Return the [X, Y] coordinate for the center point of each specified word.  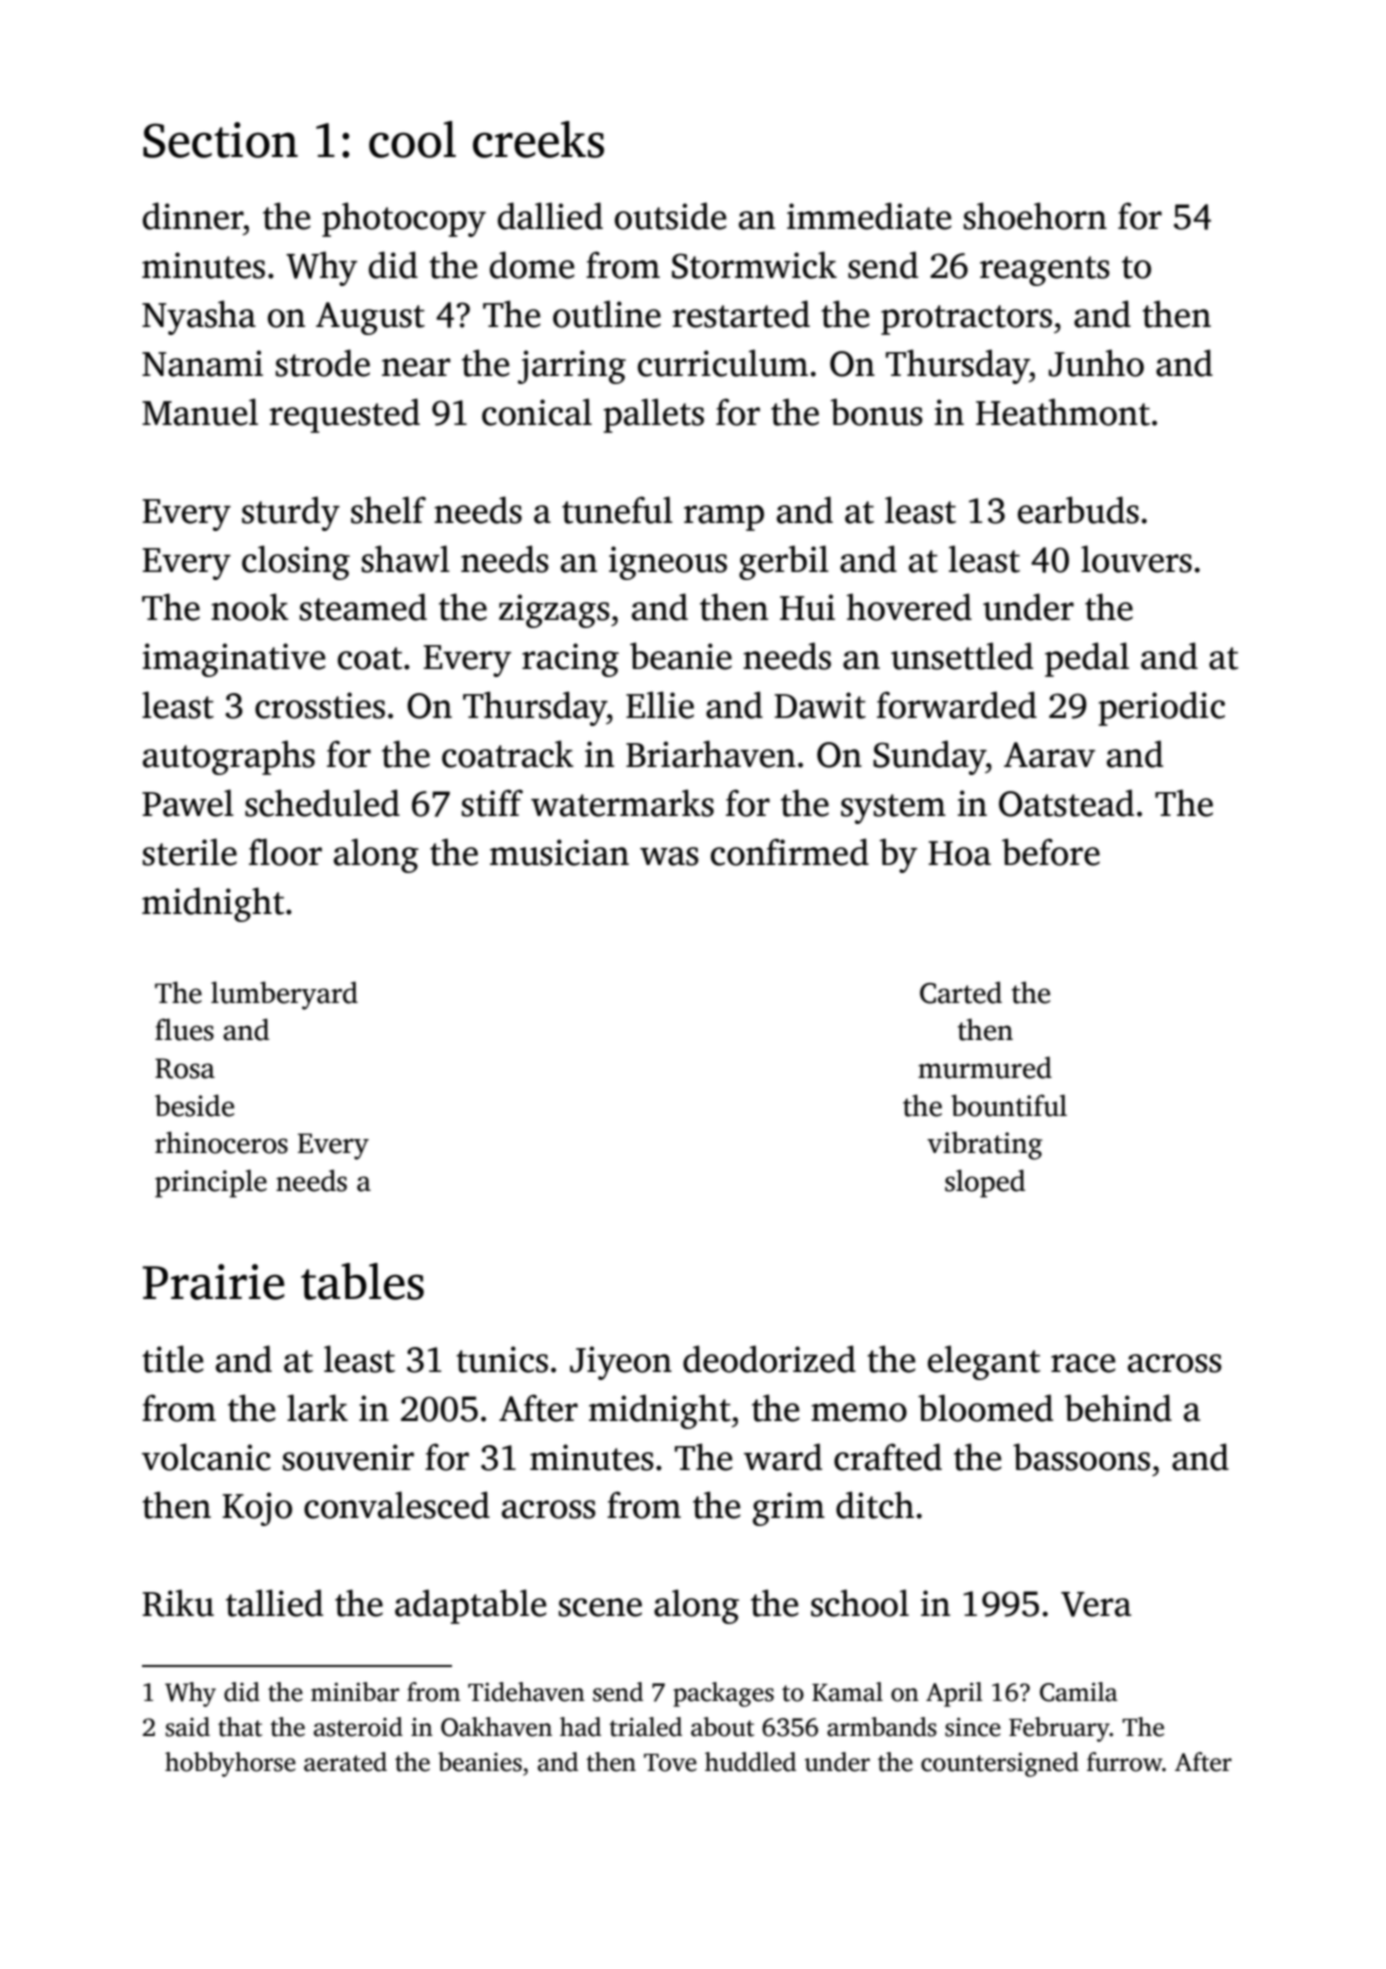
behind [1118, 1408]
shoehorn [1035, 216]
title [173, 1359]
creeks [538, 139]
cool [412, 139]
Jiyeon [621, 1363]
